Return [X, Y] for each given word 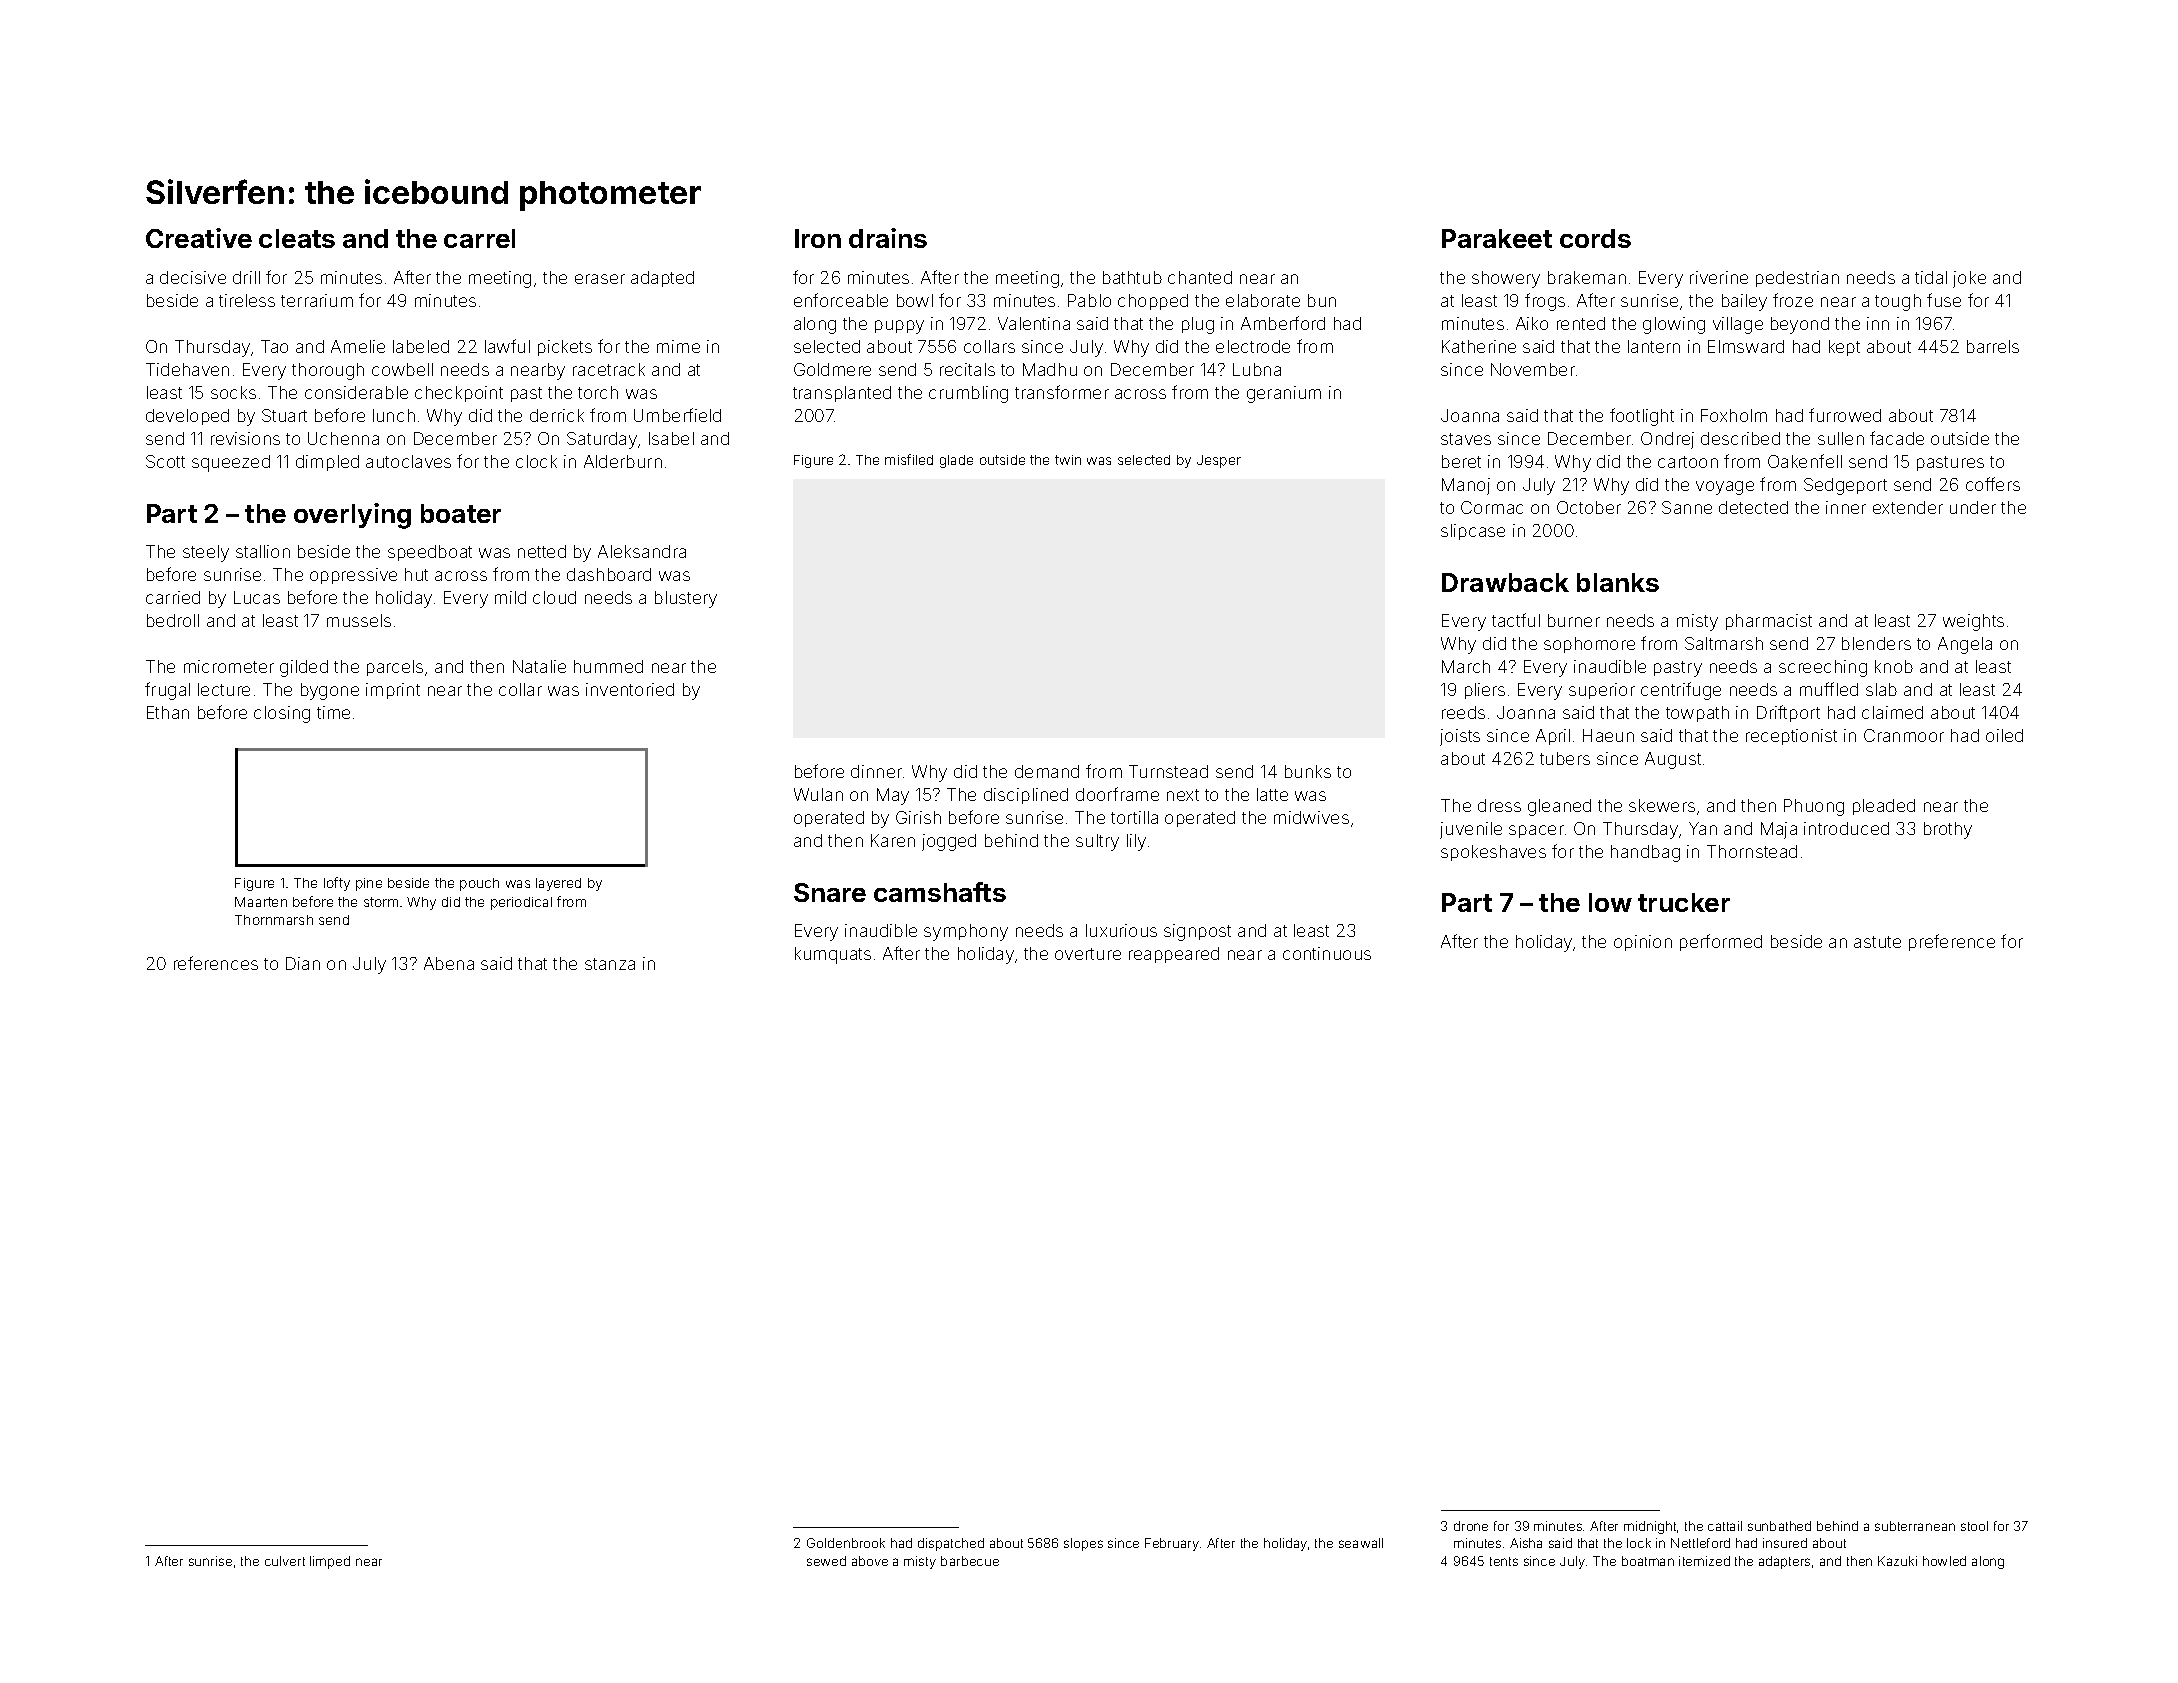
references [216, 963]
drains [888, 238]
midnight [1650, 1527]
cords [1595, 238]
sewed [826, 1561]
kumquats [833, 955]
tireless [247, 300]
